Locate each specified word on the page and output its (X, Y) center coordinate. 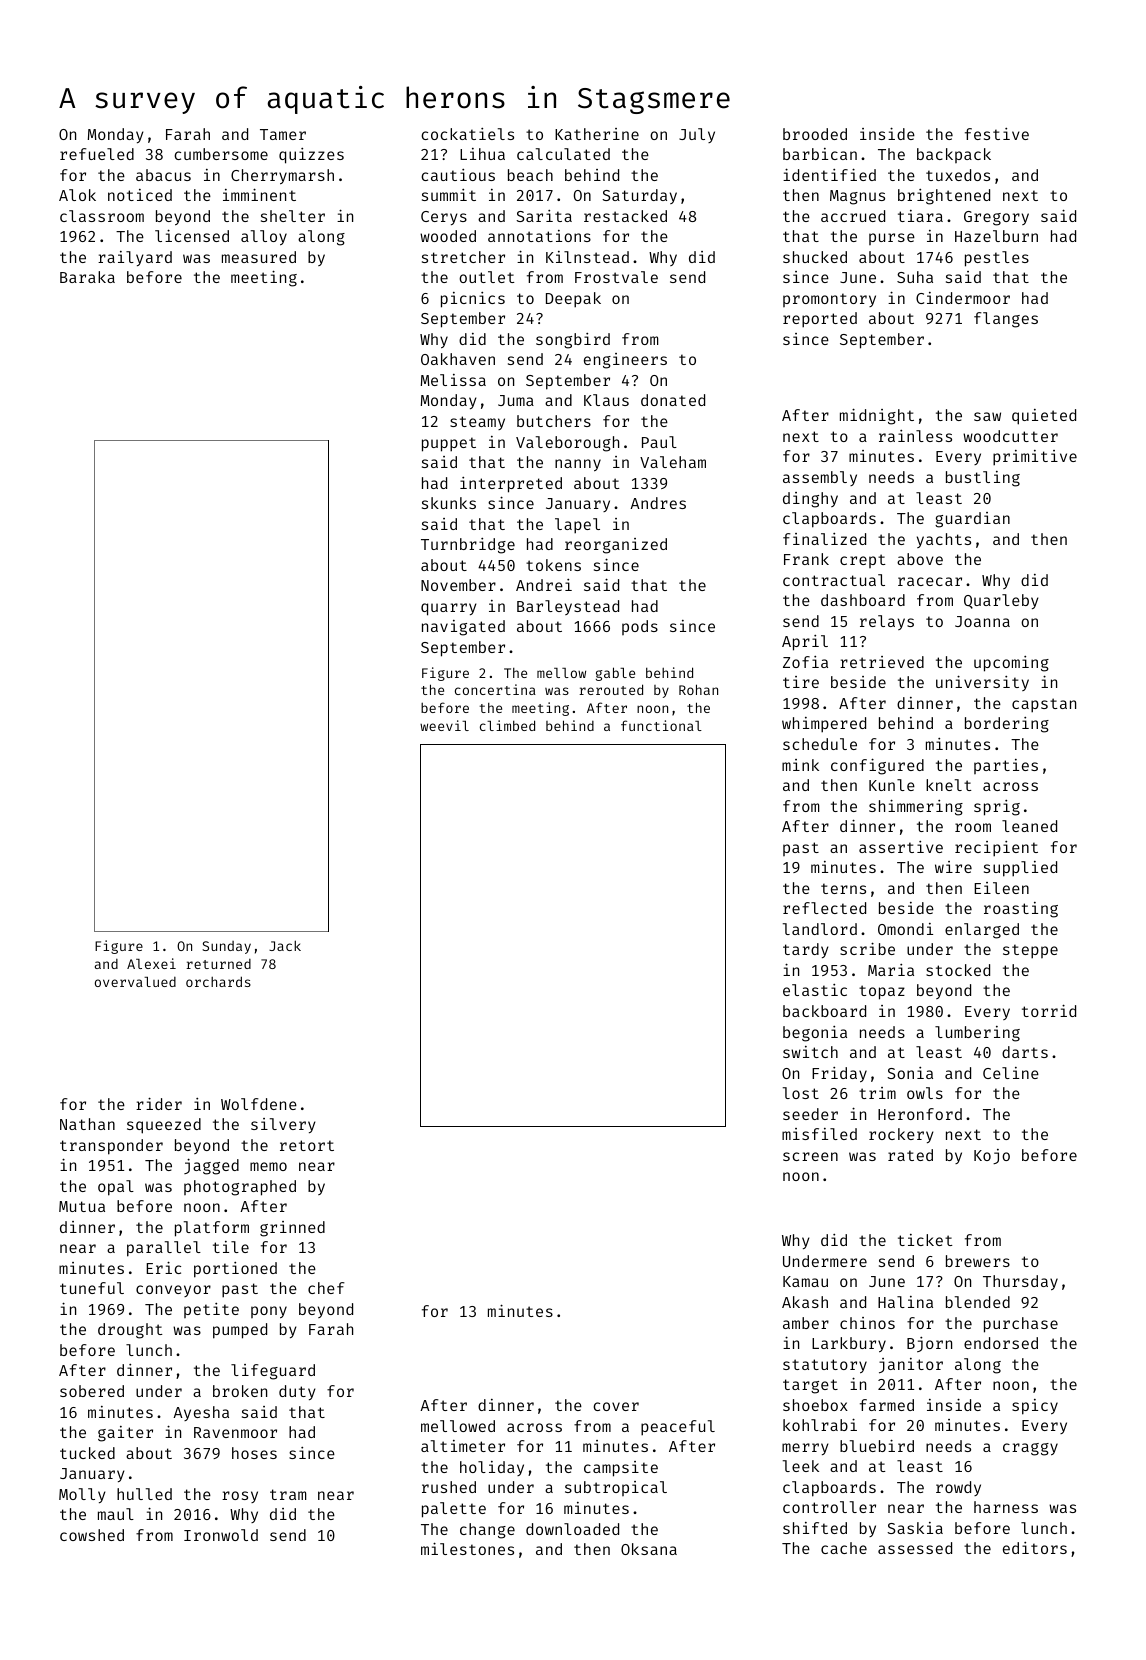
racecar (930, 581)
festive (997, 134)
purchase (1021, 1325)
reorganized (616, 546)
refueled (97, 154)
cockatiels (467, 134)
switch (810, 1052)
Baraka (87, 277)
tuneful (92, 1288)
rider (159, 1103)
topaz (882, 992)
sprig (997, 808)
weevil (444, 725)
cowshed (92, 1535)
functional (661, 725)
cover (616, 1406)
